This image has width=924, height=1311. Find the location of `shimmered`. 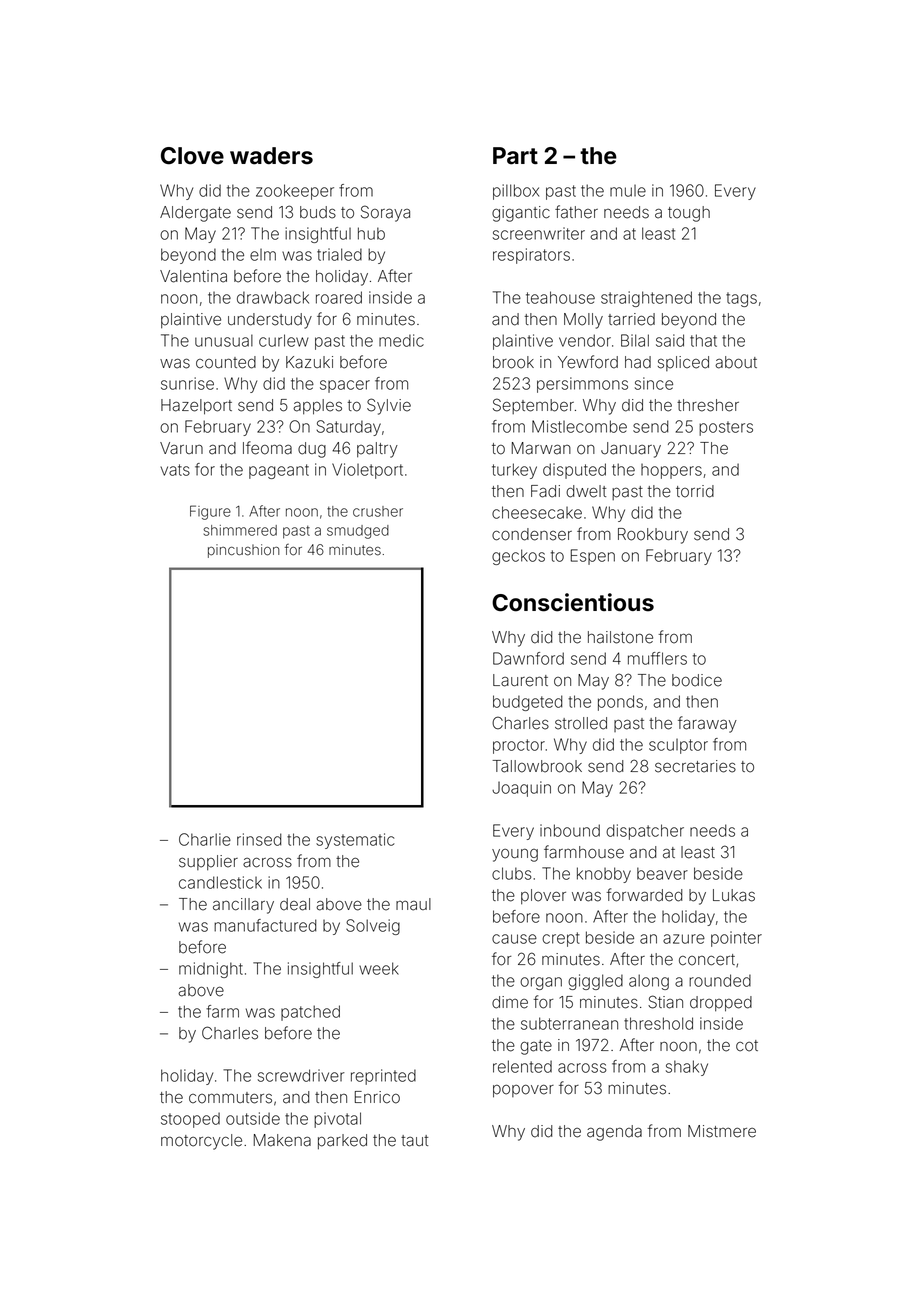

shimmered is located at coordinates (240, 530).
